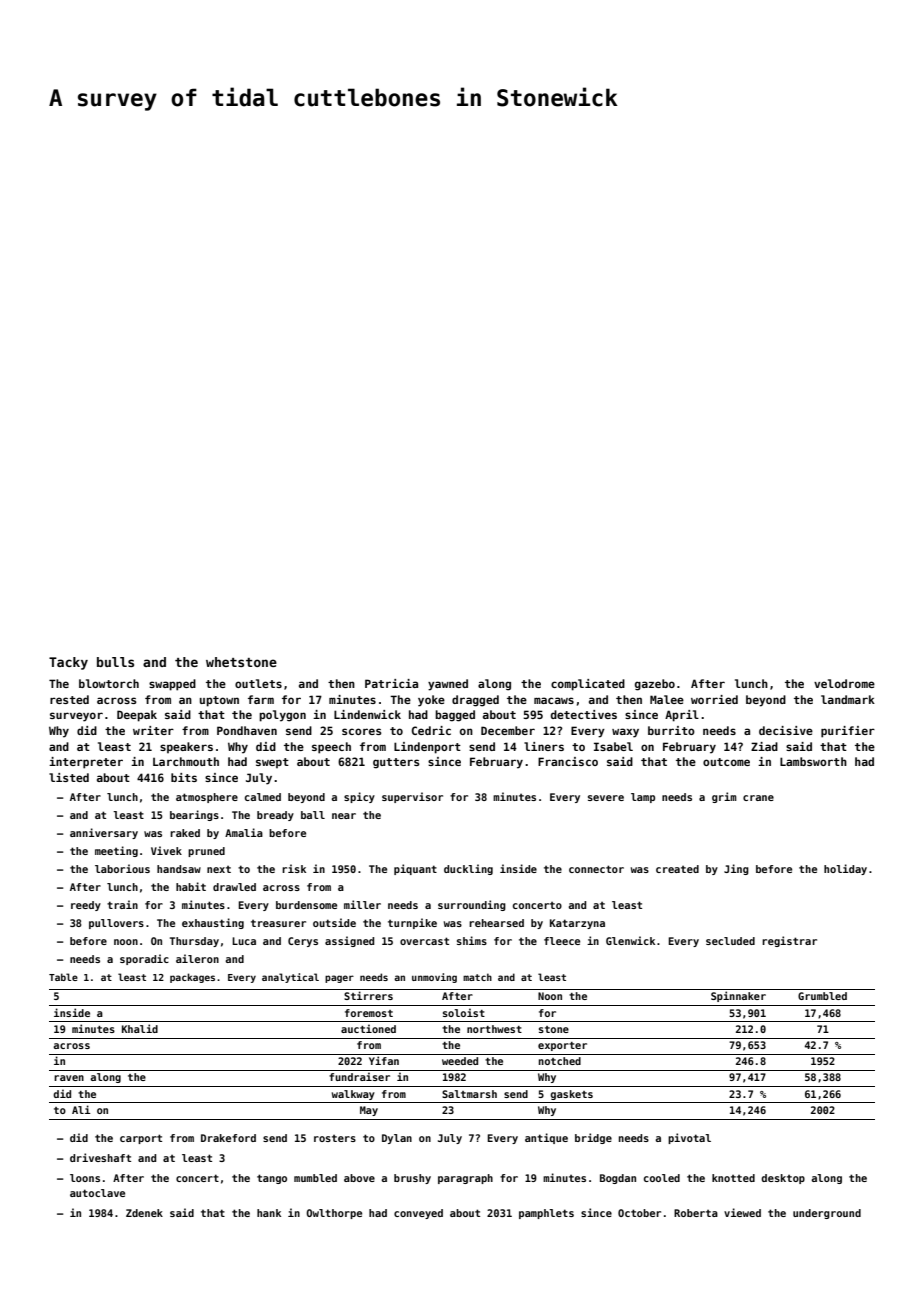 Image resolution: width=924 pixels, height=1308 pixels. Describe the element at coordinates (349, 941) in the screenshot. I see `assigned` at that location.
